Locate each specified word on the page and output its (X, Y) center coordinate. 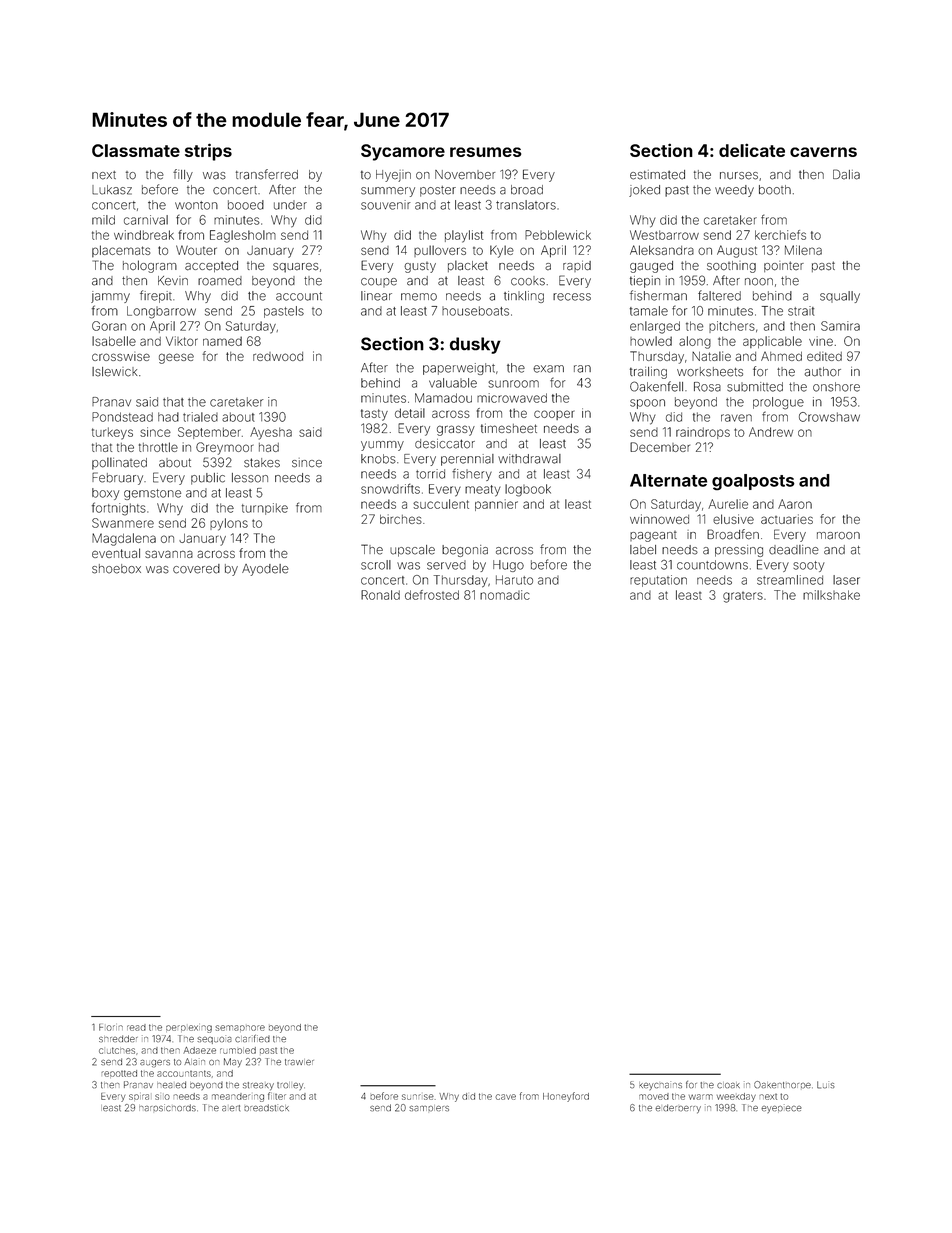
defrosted (432, 595)
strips (208, 152)
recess (572, 297)
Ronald (380, 595)
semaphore (240, 1028)
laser (846, 580)
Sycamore (403, 152)
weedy (734, 191)
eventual (116, 553)
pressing (739, 551)
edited (824, 356)
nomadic (505, 595)
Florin (111, 1027)
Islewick (114, 372)
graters (743, 597)
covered (196, 569)
